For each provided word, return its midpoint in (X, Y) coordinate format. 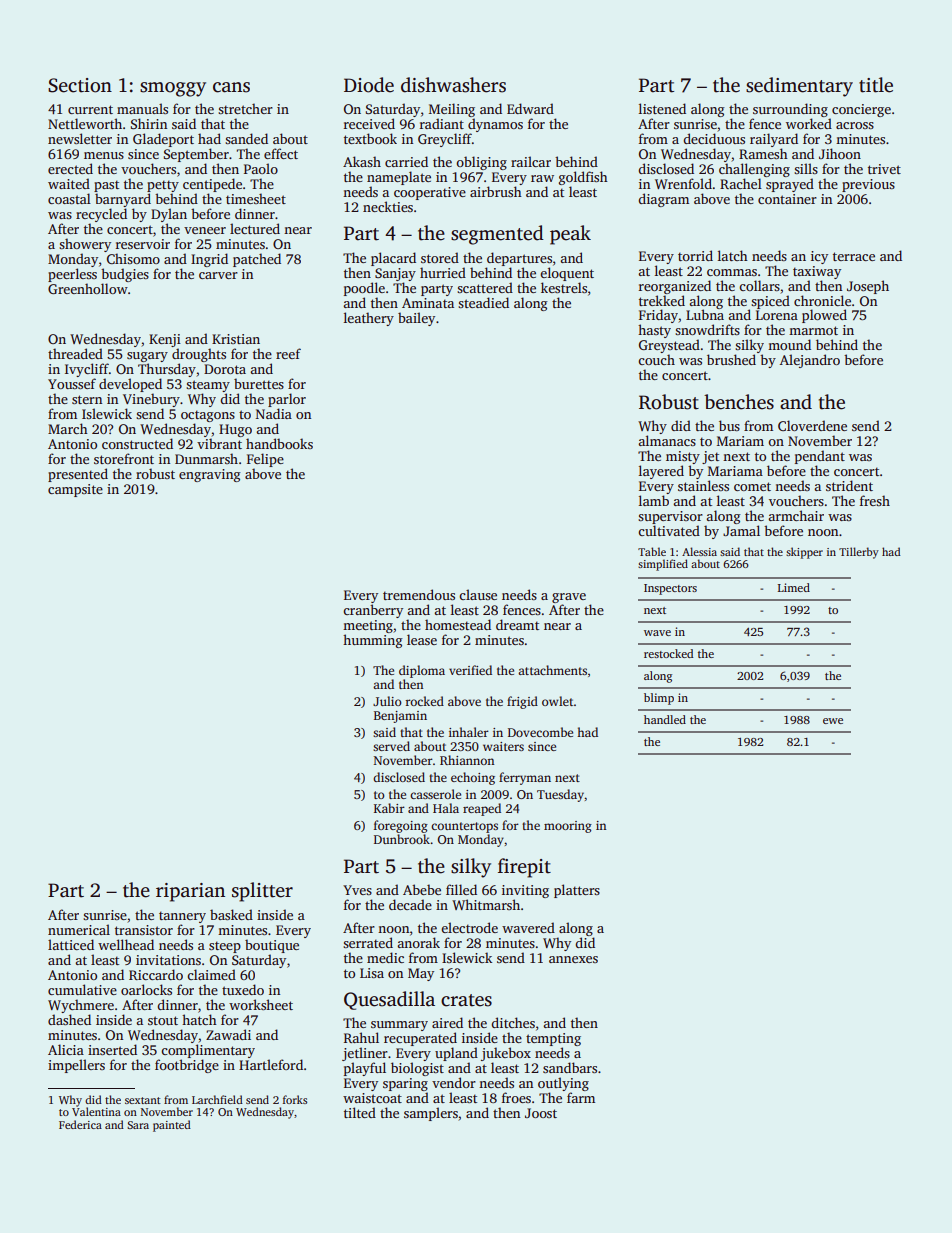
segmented (497, 235)
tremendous (419, 594)
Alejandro (810, 361)
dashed (69, 1019)
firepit (524, 868)
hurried (443, 272)
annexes (573, 959)
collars (759, 285)
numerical (79, 929)
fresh (875, 500)
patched (257, 260)
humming (373, 641)
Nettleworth (85, 123)
